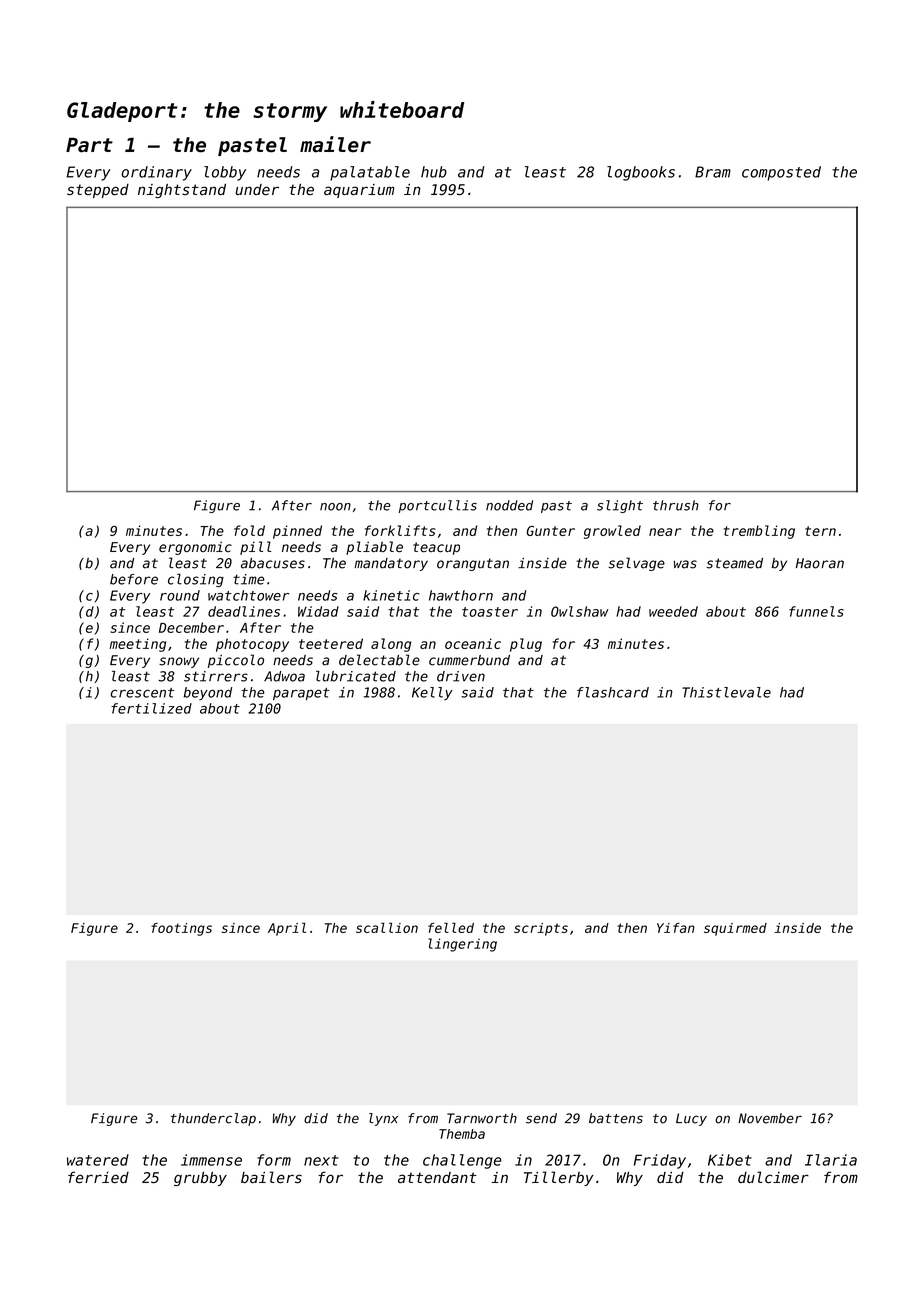 Image resolution: width=924 pixels, height=1308 pixels. I want to click on footings, so click(181, 929).
